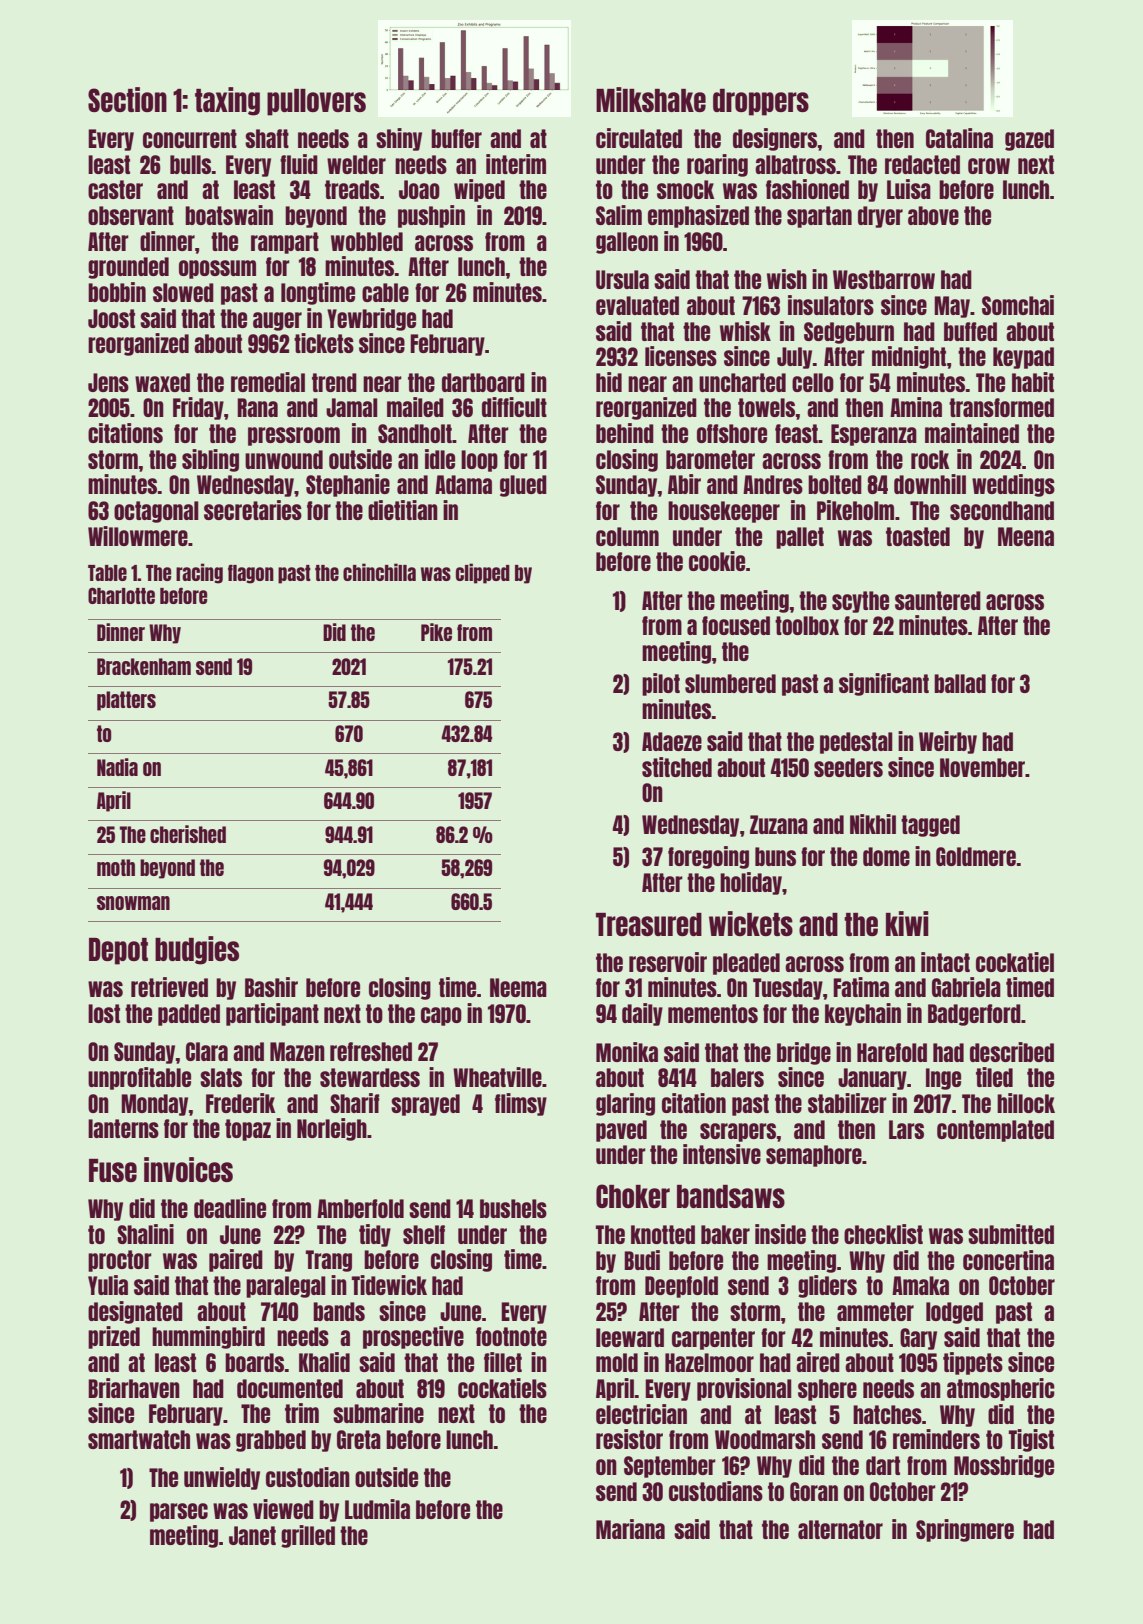 The image size is (1143, 1624). What do you see at coordinates (179, 1512) in the screenshot?
I see `parsec` at bounding box center [179, 1512].
